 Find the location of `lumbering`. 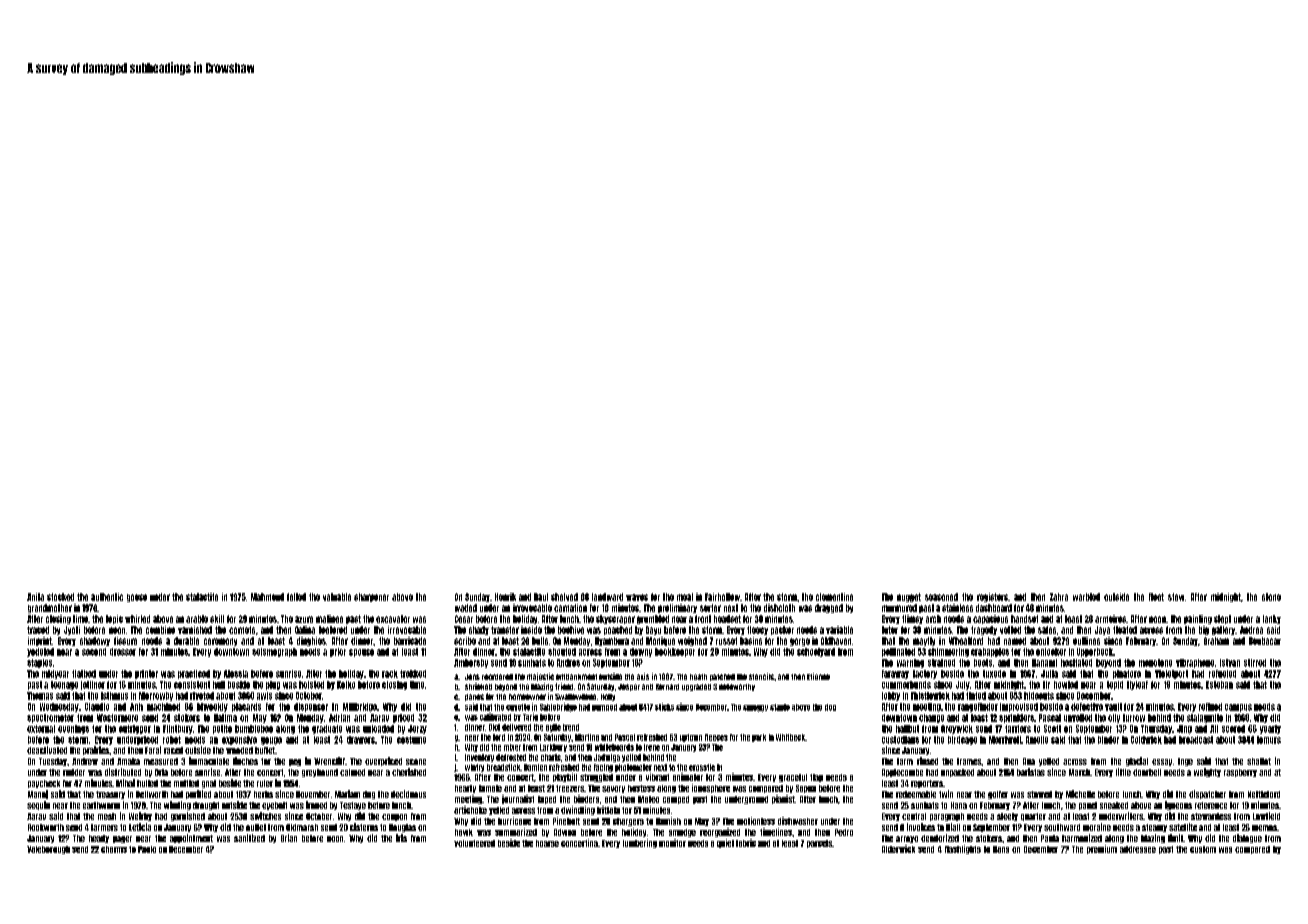

lumbering is located at coordinates (640, 843).
